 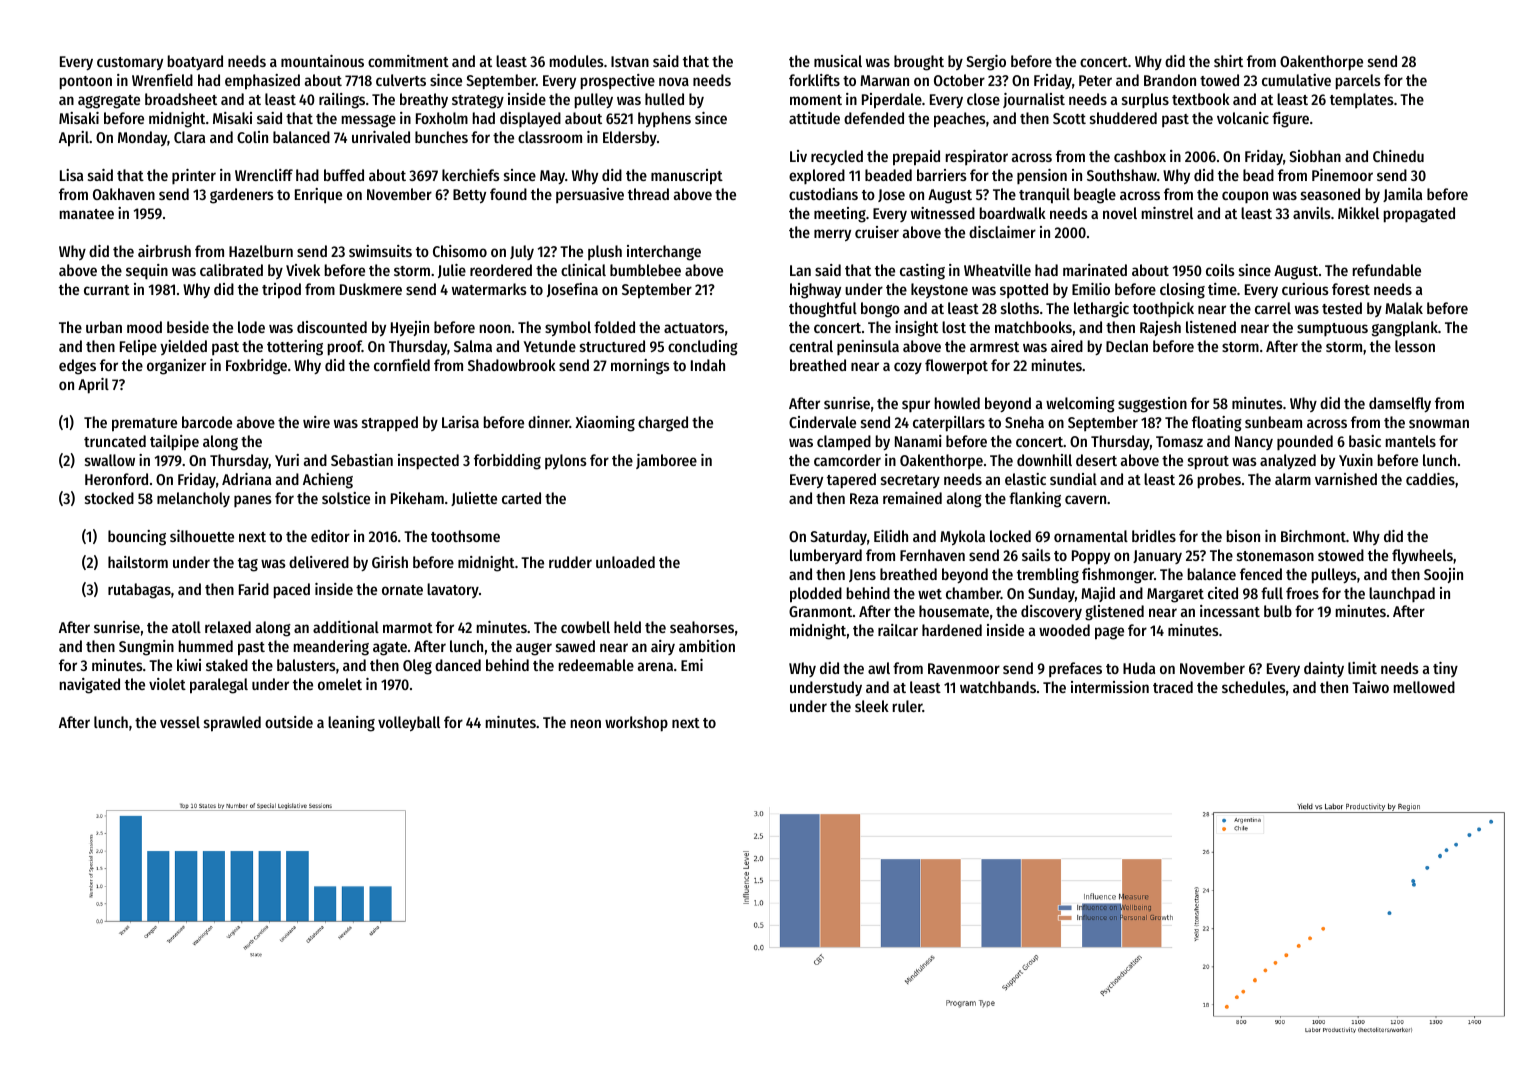 What do you see at coordinates (1315, 156) in the image?
I see `Siobhan` at bounding box center [1315, 156].
